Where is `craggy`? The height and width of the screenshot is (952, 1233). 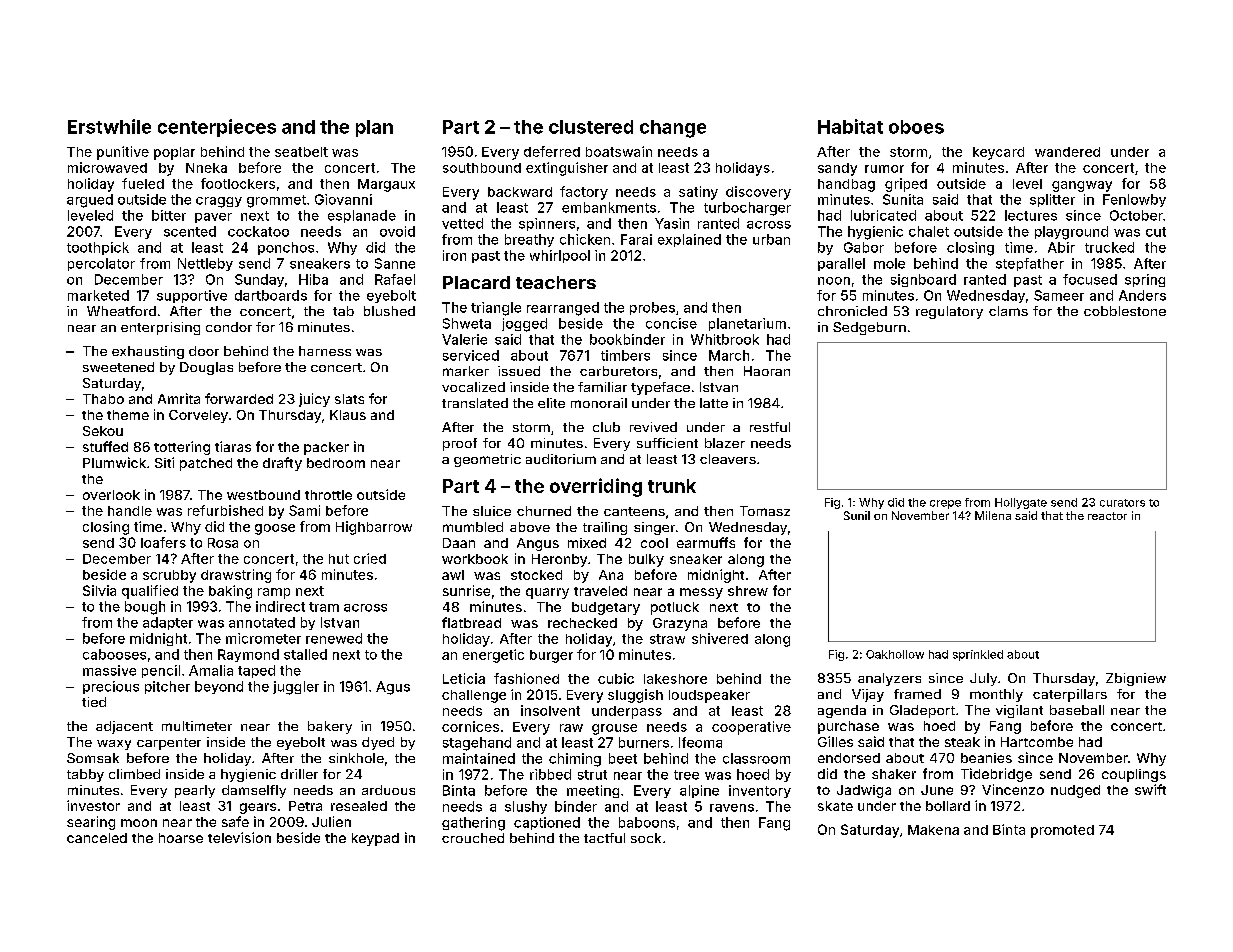 craggy is located at coordinates (219, 202).
